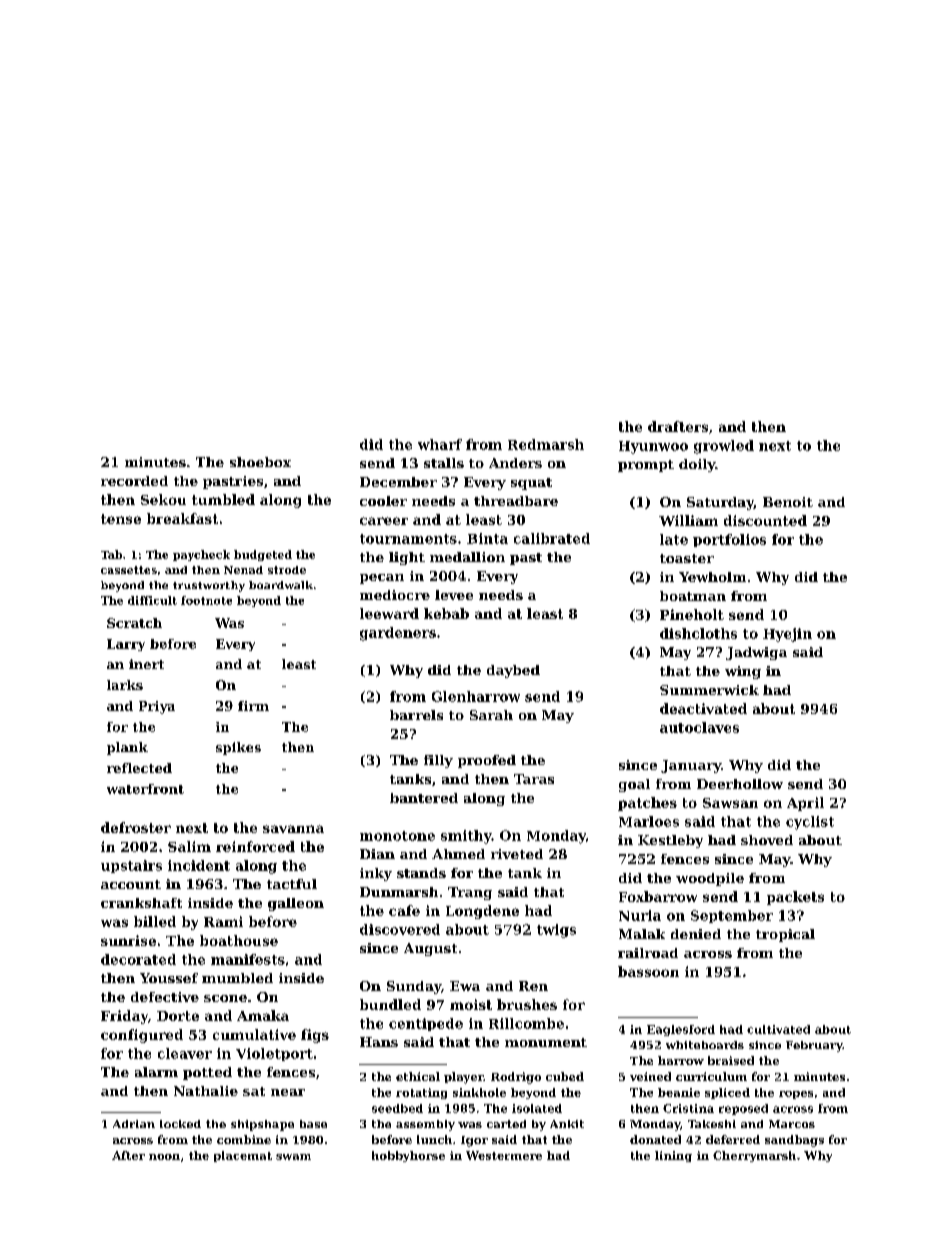 This screenshot has height=1233, width=952. What do you see at coordinates (134, 481) in the screenshot?
I see `recorded` at bounding box center [134, 481].
